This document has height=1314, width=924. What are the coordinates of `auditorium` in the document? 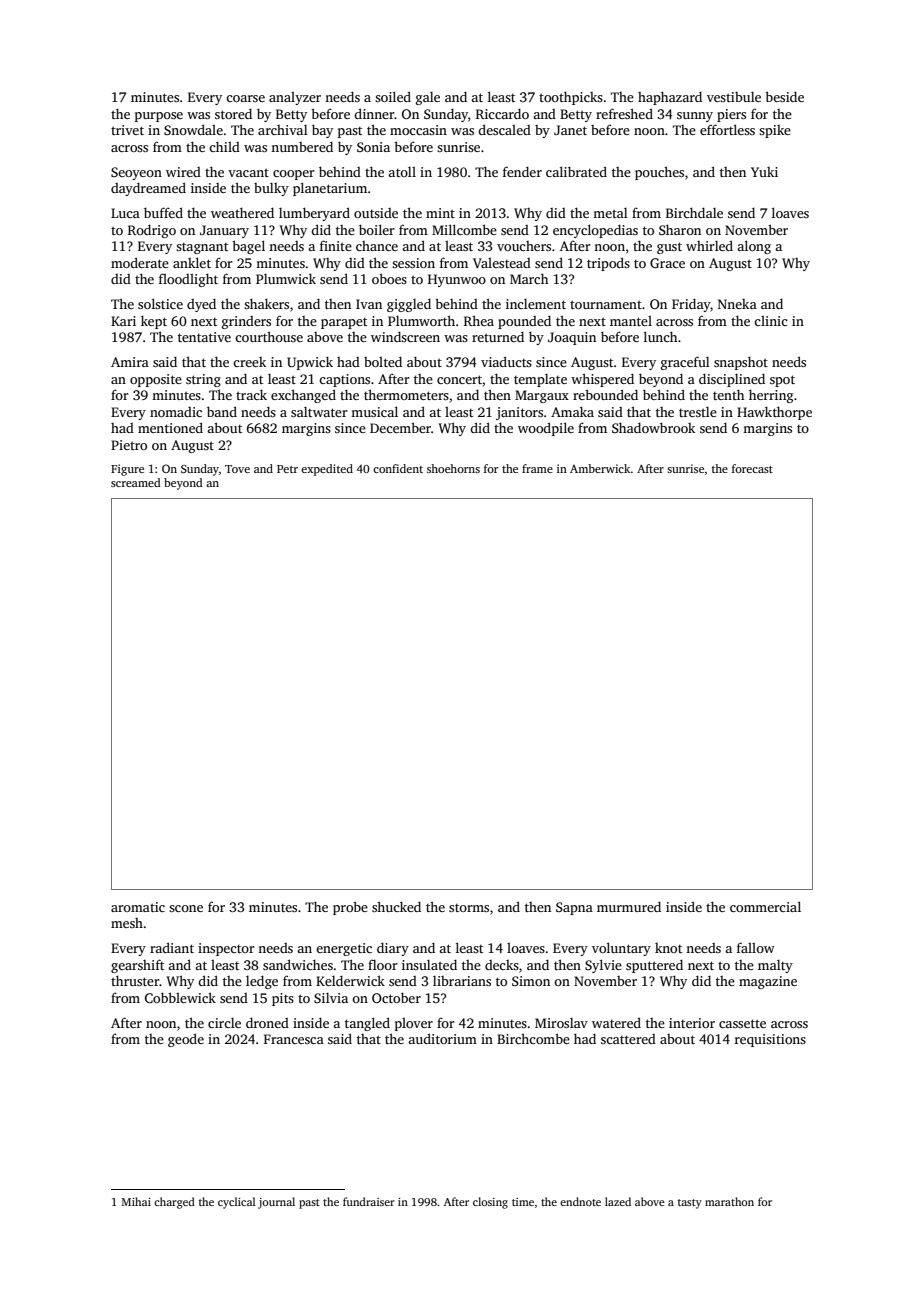 It's located at (442, 1038).
